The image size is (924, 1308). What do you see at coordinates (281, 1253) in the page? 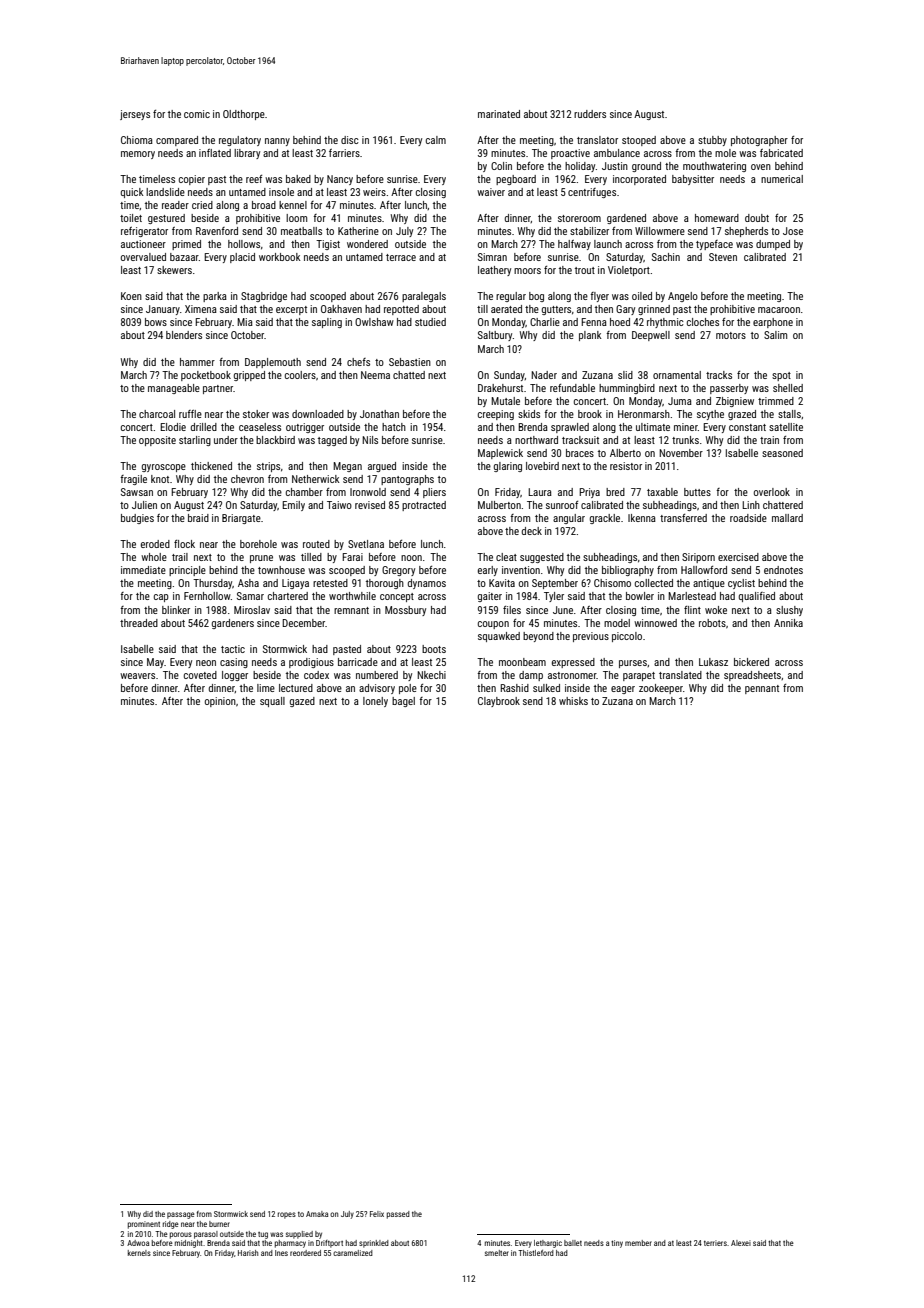
I see `Ines` at bounding box center [281, 1253].
